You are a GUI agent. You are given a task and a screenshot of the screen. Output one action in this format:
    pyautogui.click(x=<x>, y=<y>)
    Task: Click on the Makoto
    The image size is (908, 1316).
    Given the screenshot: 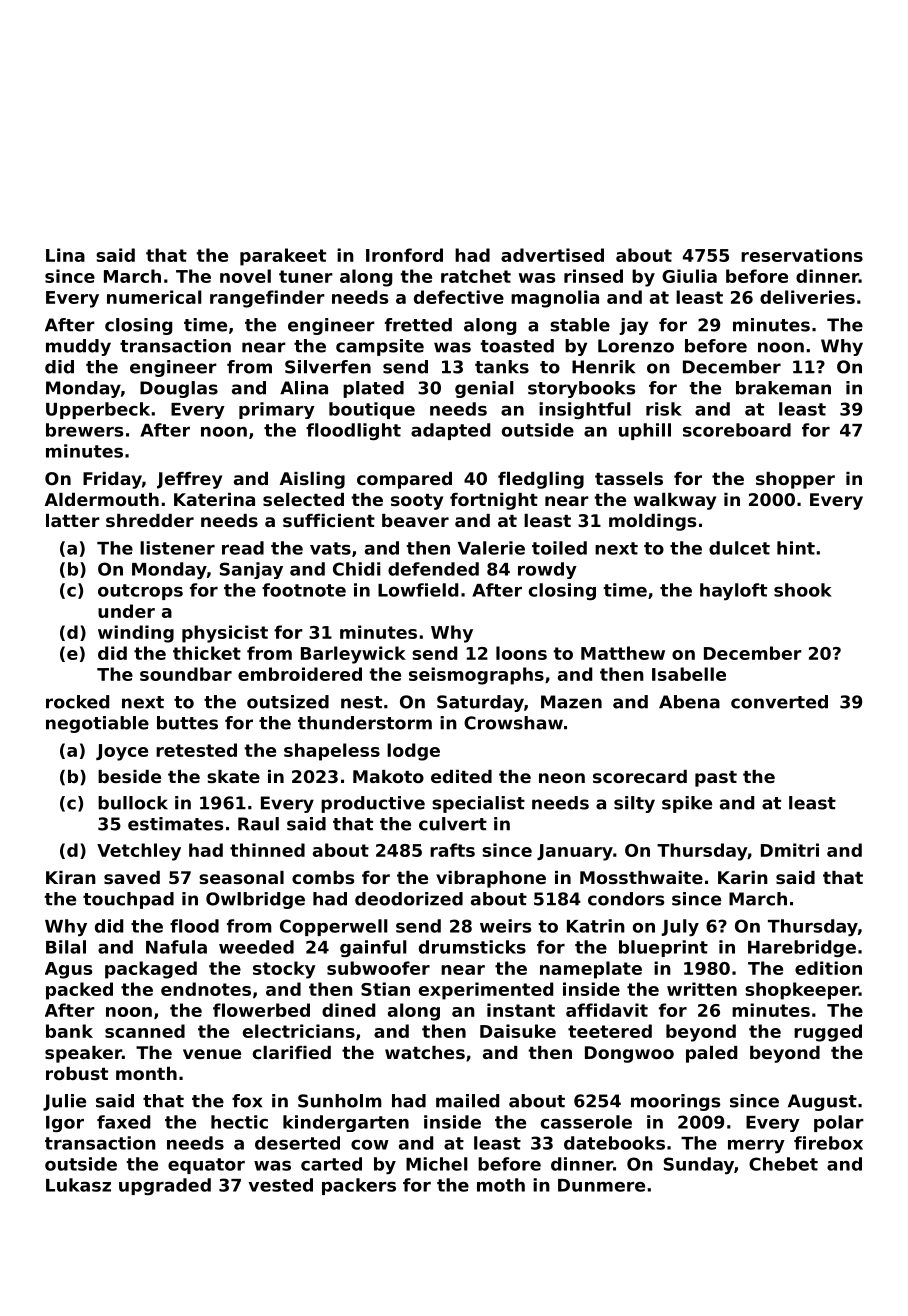 What is the action you would take?
    pyautogui.click(x=388, y=776)
